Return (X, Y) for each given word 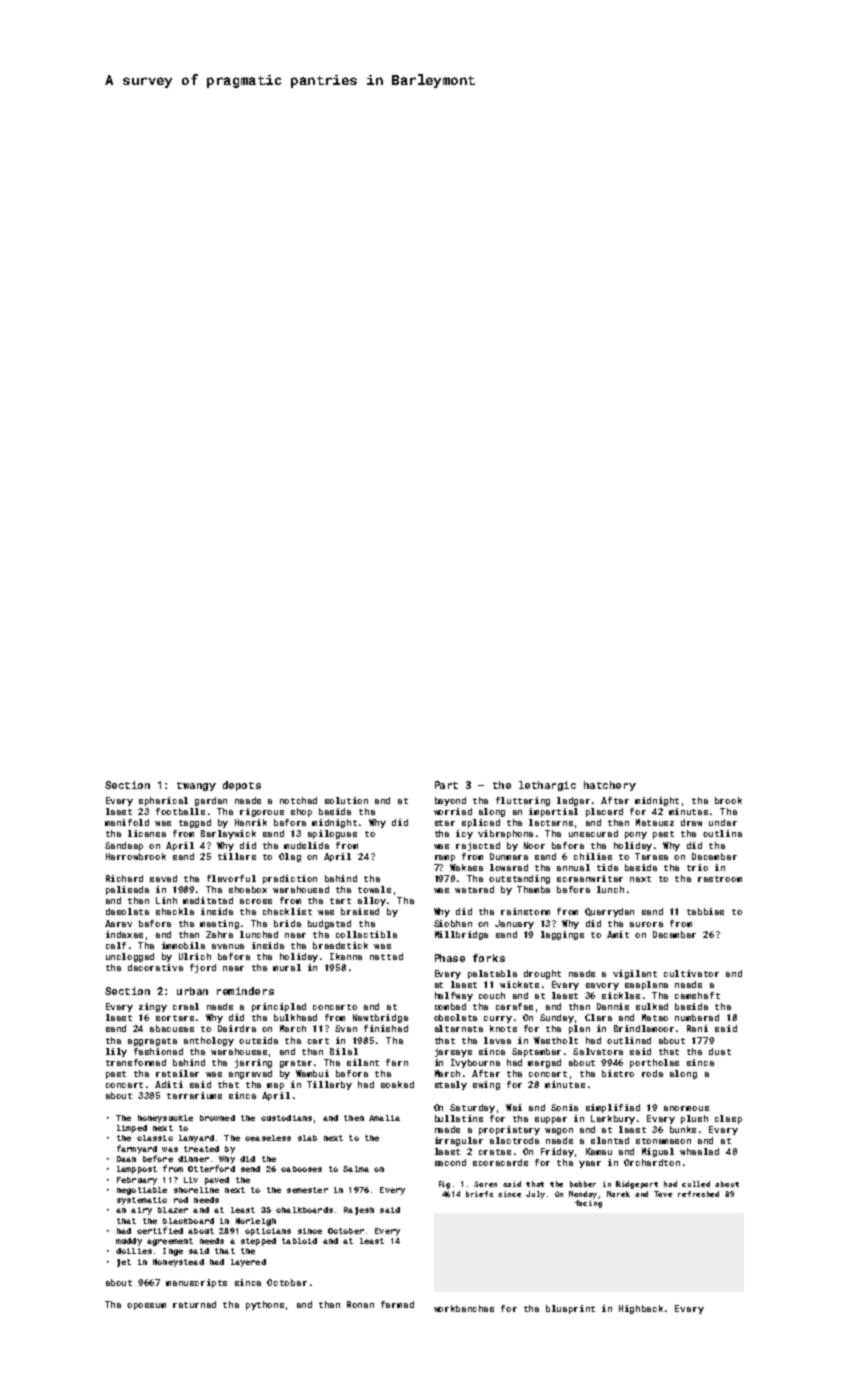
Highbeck (641, 1309)
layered (248, 1263)
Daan (126, 1159)
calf (116, 945)
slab (307, 1138)
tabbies (705, 911)
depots (242, 786)
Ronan (360, 1304)
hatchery (610, 786)
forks (489, 958)
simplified (613, 1108)
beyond (450, 801)
